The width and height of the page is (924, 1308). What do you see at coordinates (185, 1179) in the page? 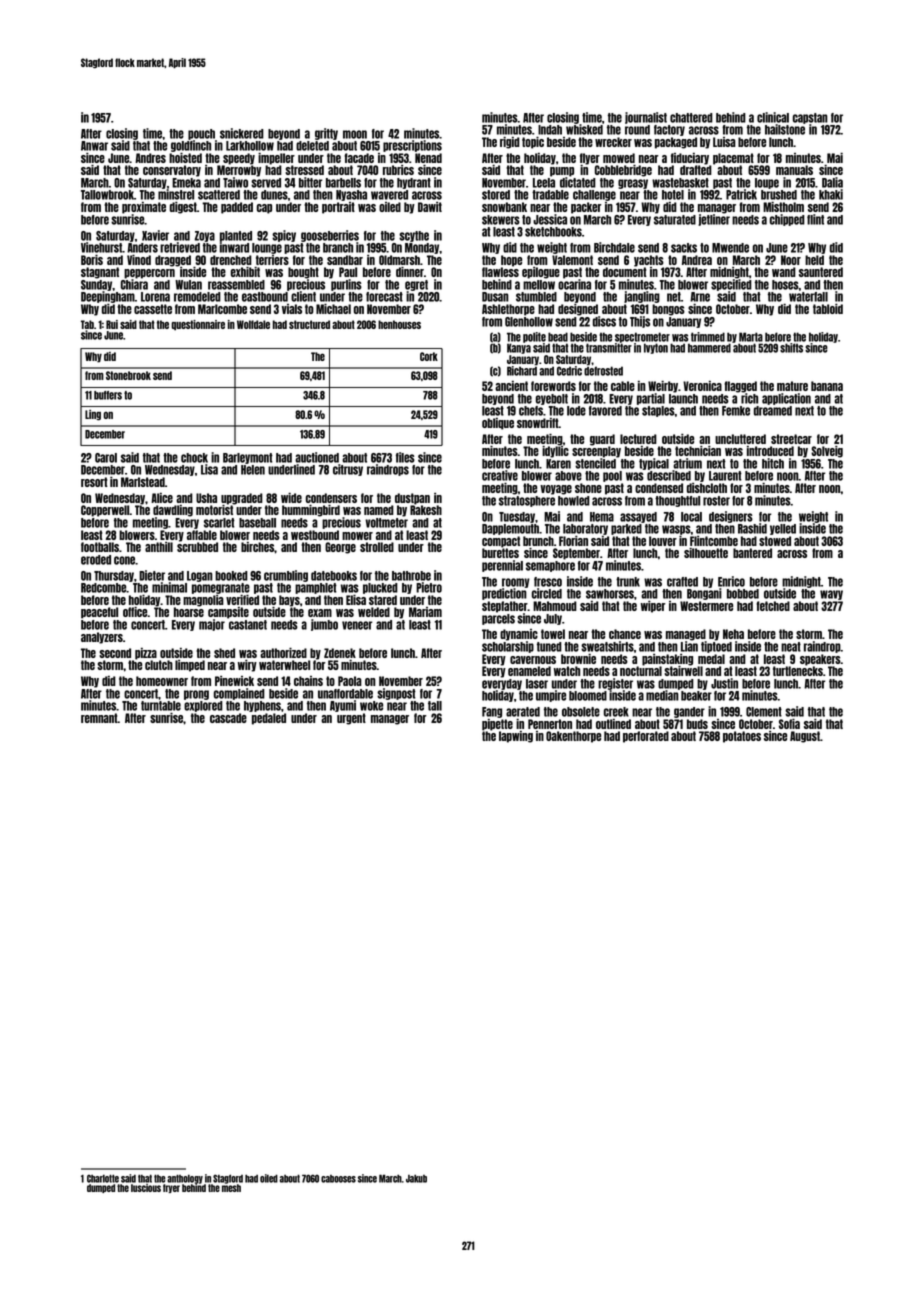
I see `anthology` at bounding box center [185, 1179].
